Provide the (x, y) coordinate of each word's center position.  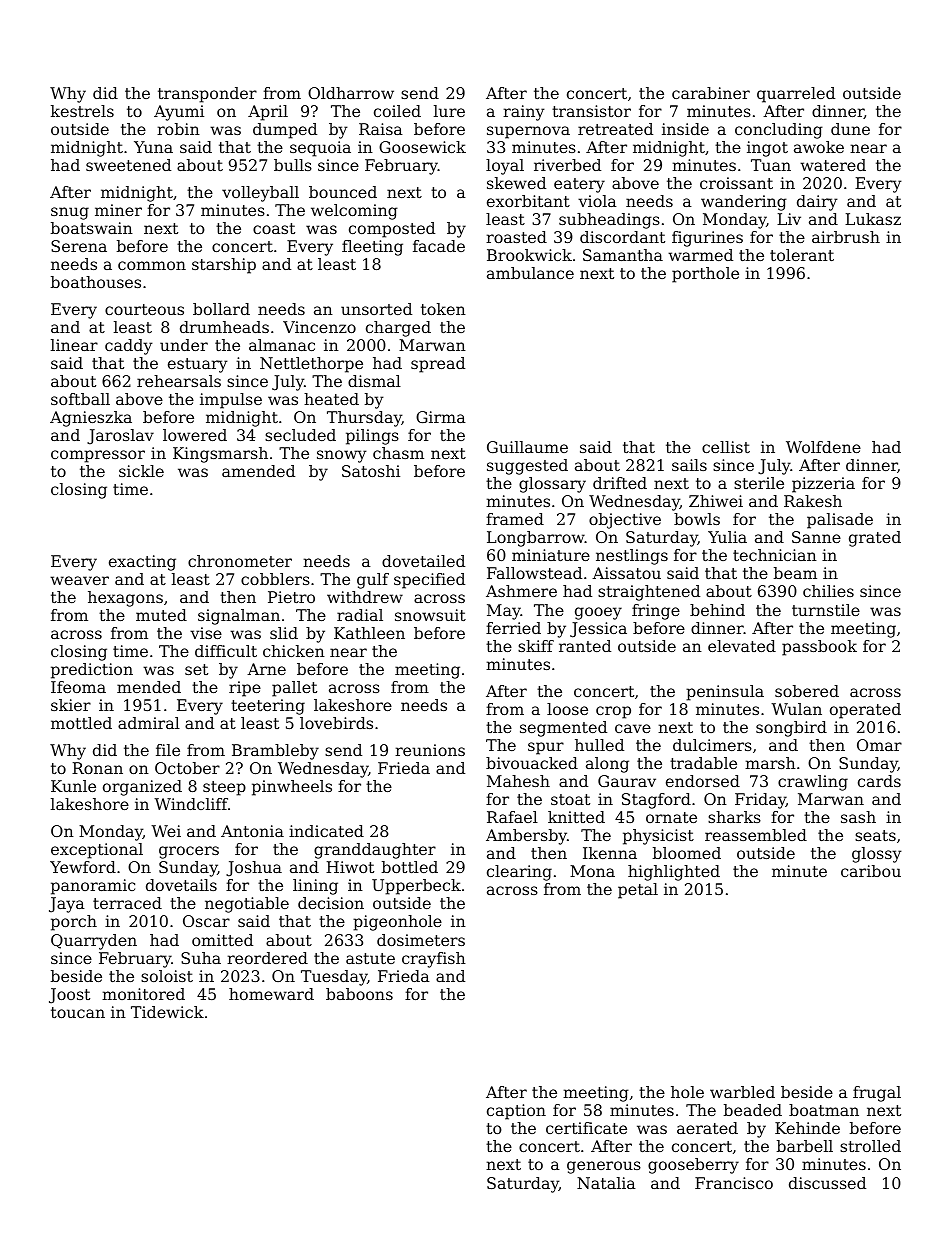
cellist (726, 447)
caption (516, 1112)
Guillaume (527, 447)
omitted (222, 940)
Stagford (656, 801)
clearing (519, 873)
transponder (207, 95)
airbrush (846, 237)
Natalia (606, 1183)
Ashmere (521, 591)
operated (865, 711)
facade (439, 246)
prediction (92, 671)
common (152, 265)
